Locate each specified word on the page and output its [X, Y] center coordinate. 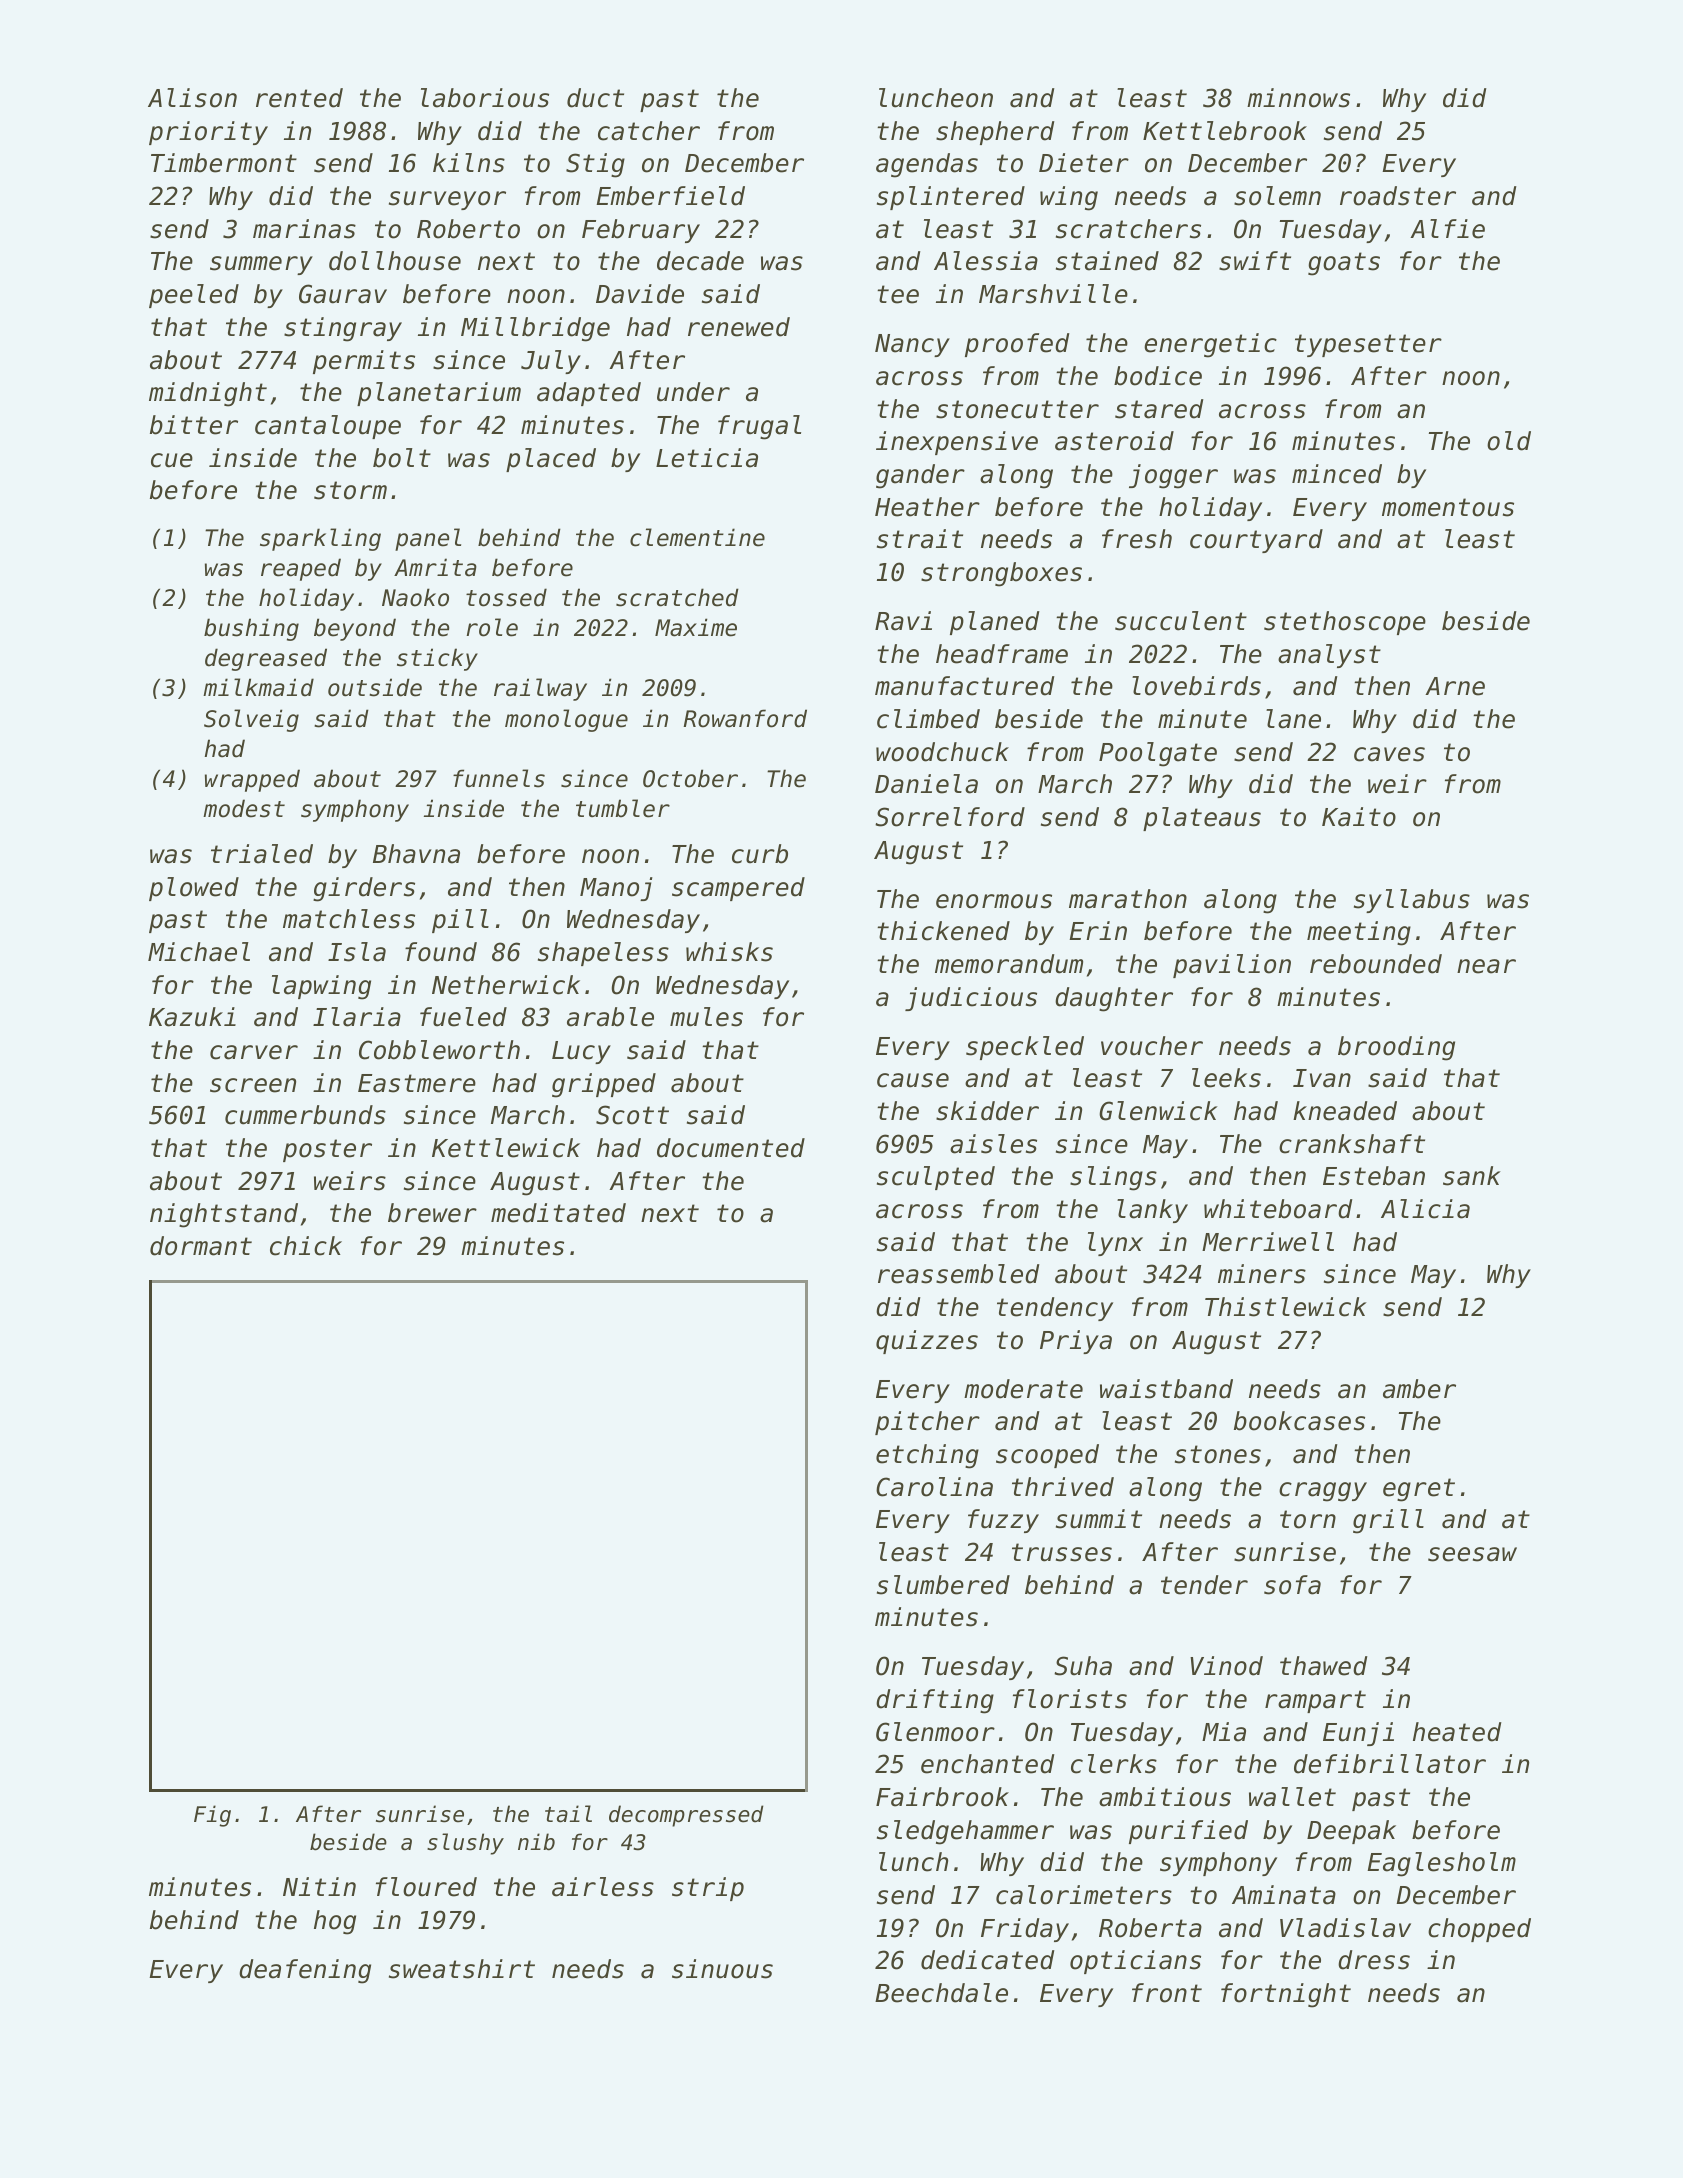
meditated [558, 1213]
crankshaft [1352, 1144]
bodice [1158, 376]
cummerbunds [305, 1115]
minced [1337, 474]
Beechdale [941, 1993]
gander [920, 476]
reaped [301, 569]
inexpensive [957, 443]
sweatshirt [462, 1969]
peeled [194, 296]
